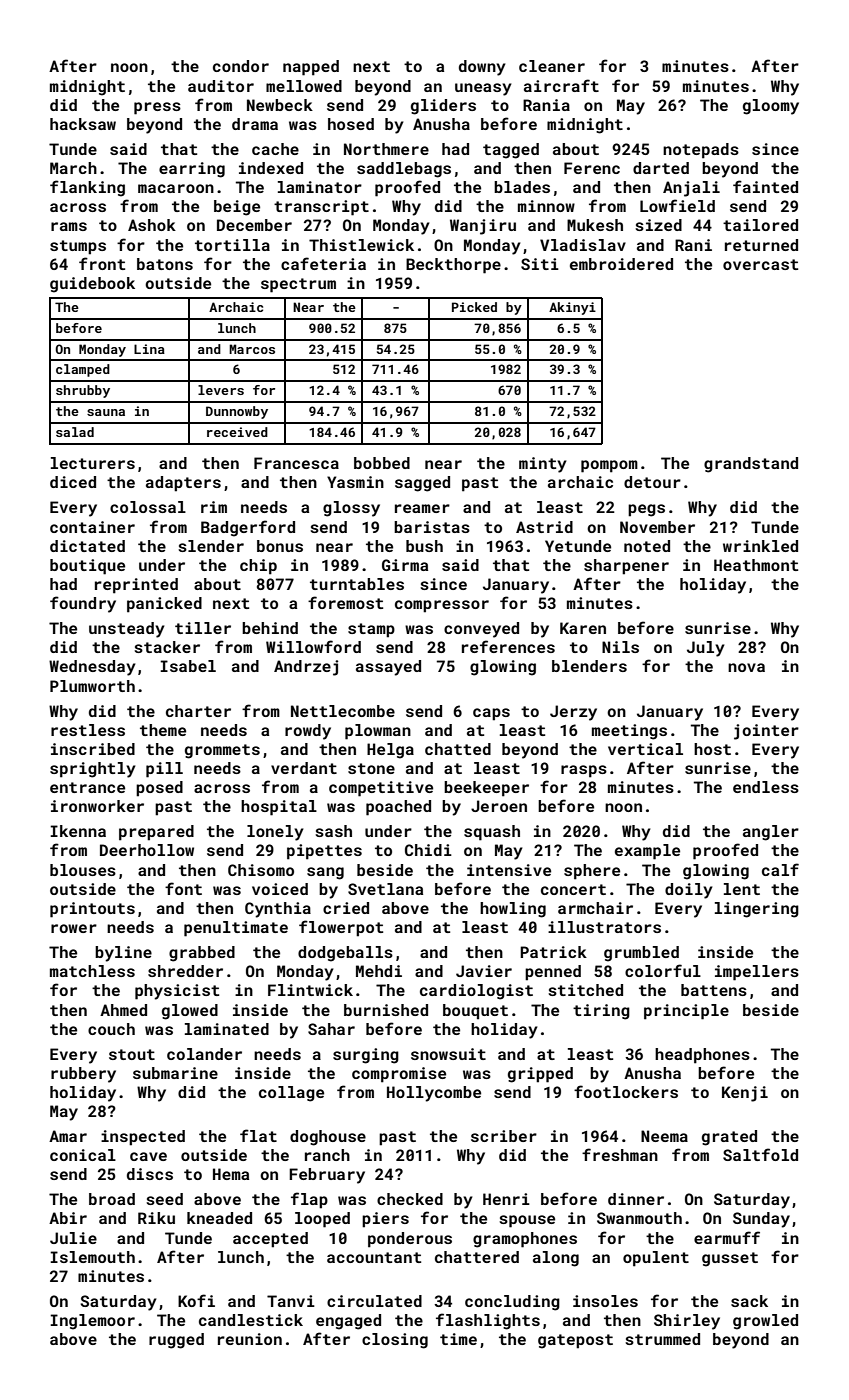 The width and height of the screenshot is (849, 1400). Describe the element at coordinates (756, 565) in the screenshot. I see `Heathmont` at that location.
